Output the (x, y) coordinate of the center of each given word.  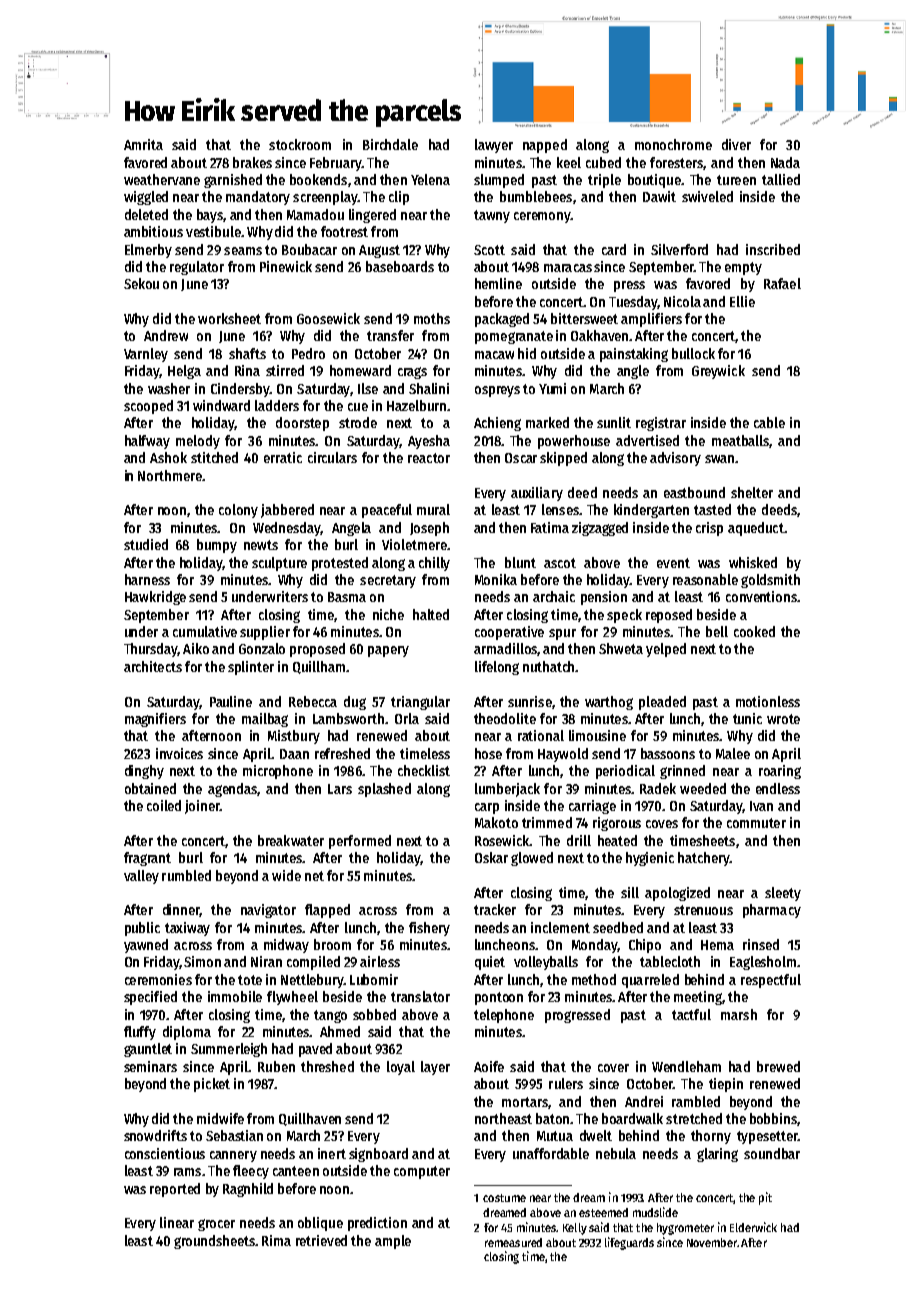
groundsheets (214, 1242)
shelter (752, 492)
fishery (429, 929)
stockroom (300, 144)
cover (613, 1068)
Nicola (682, 301)
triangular (420, 703)
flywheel (292, 998)
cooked (754, 631)
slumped (499, 181)
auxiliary (537, 494)
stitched (214, 457)
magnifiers (155, 720)
